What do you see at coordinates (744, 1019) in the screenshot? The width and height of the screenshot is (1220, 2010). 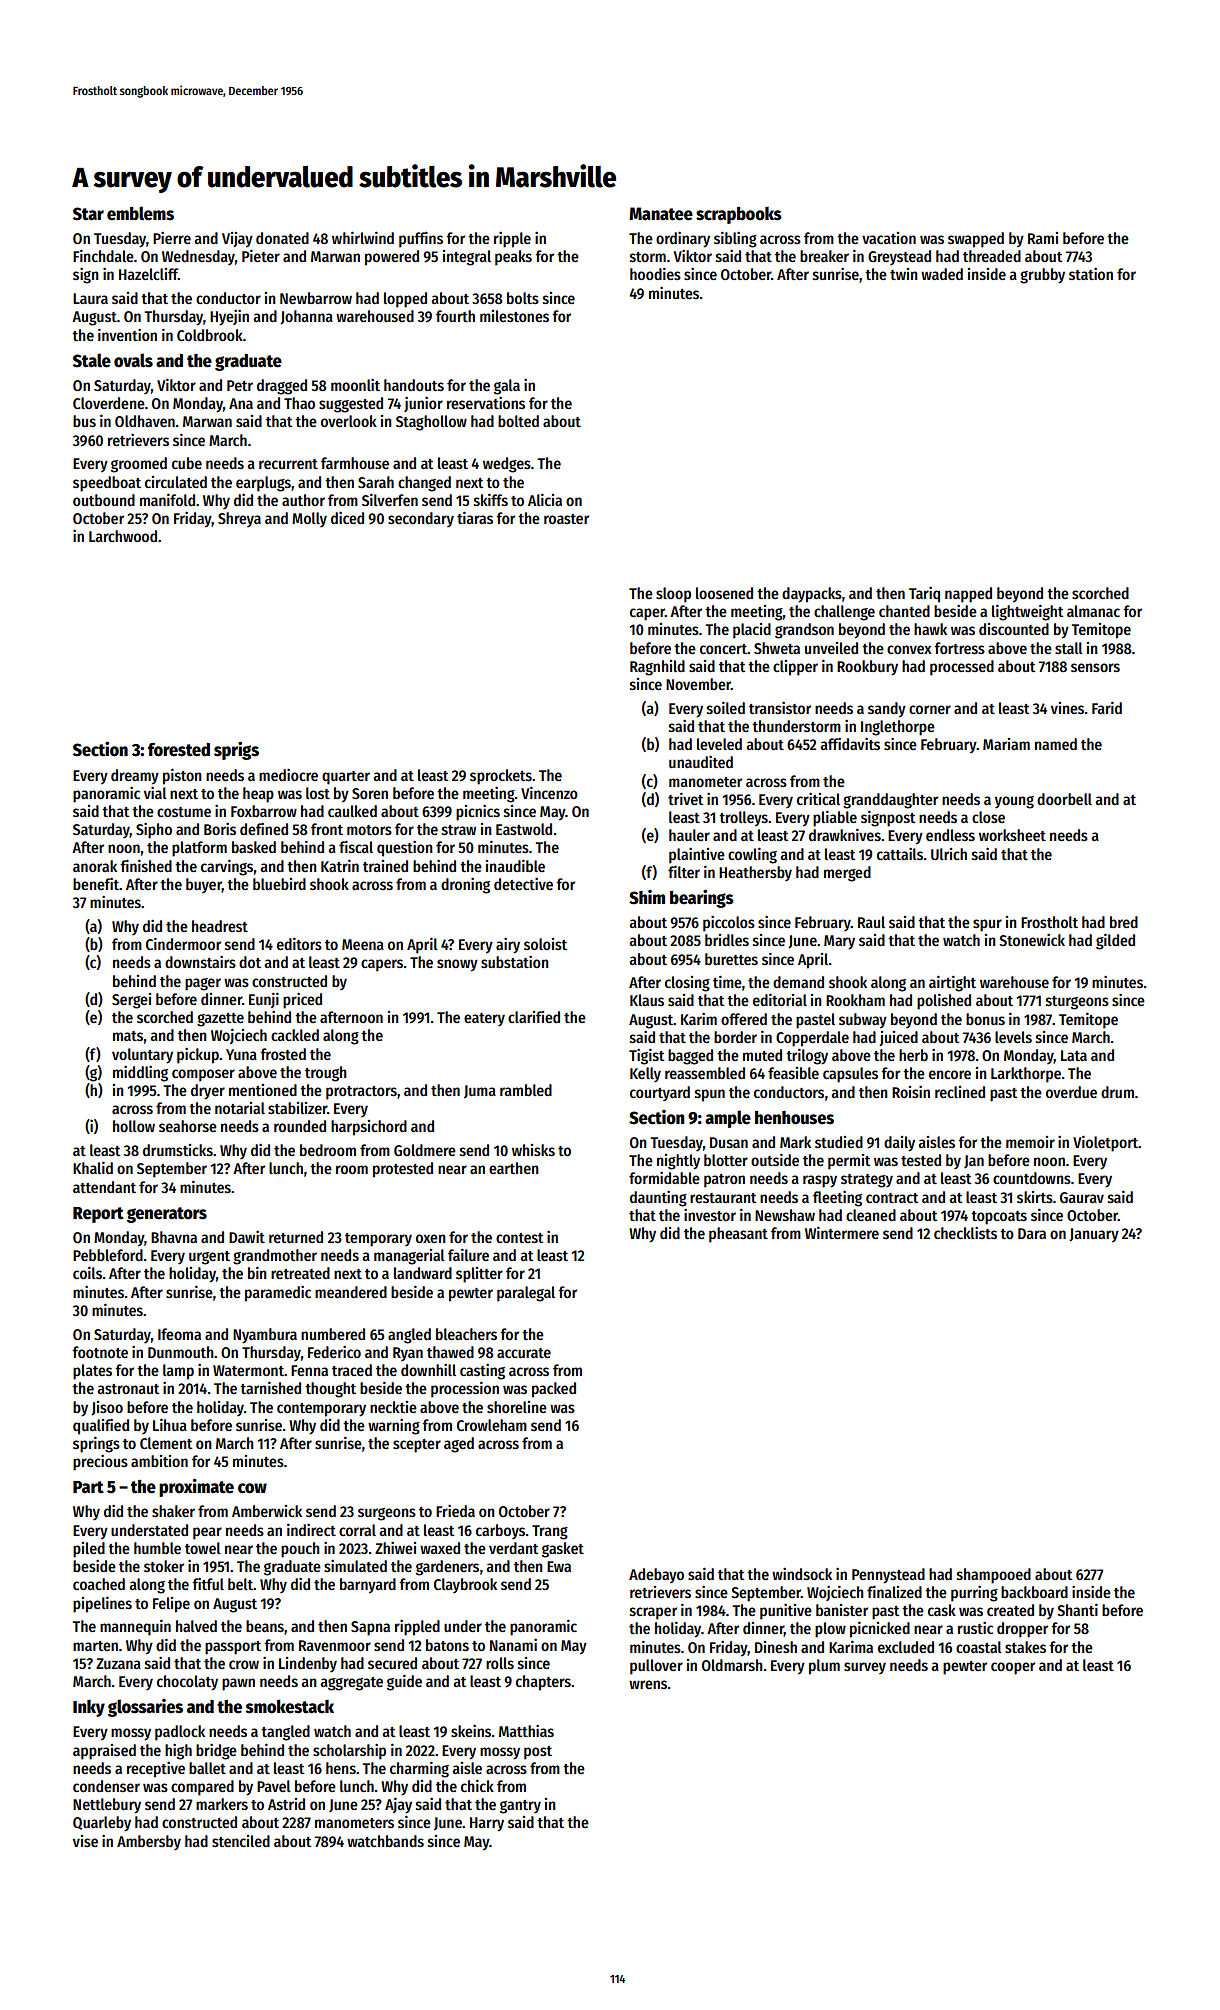 I see `offered` at bounding box center [744, 1019].
